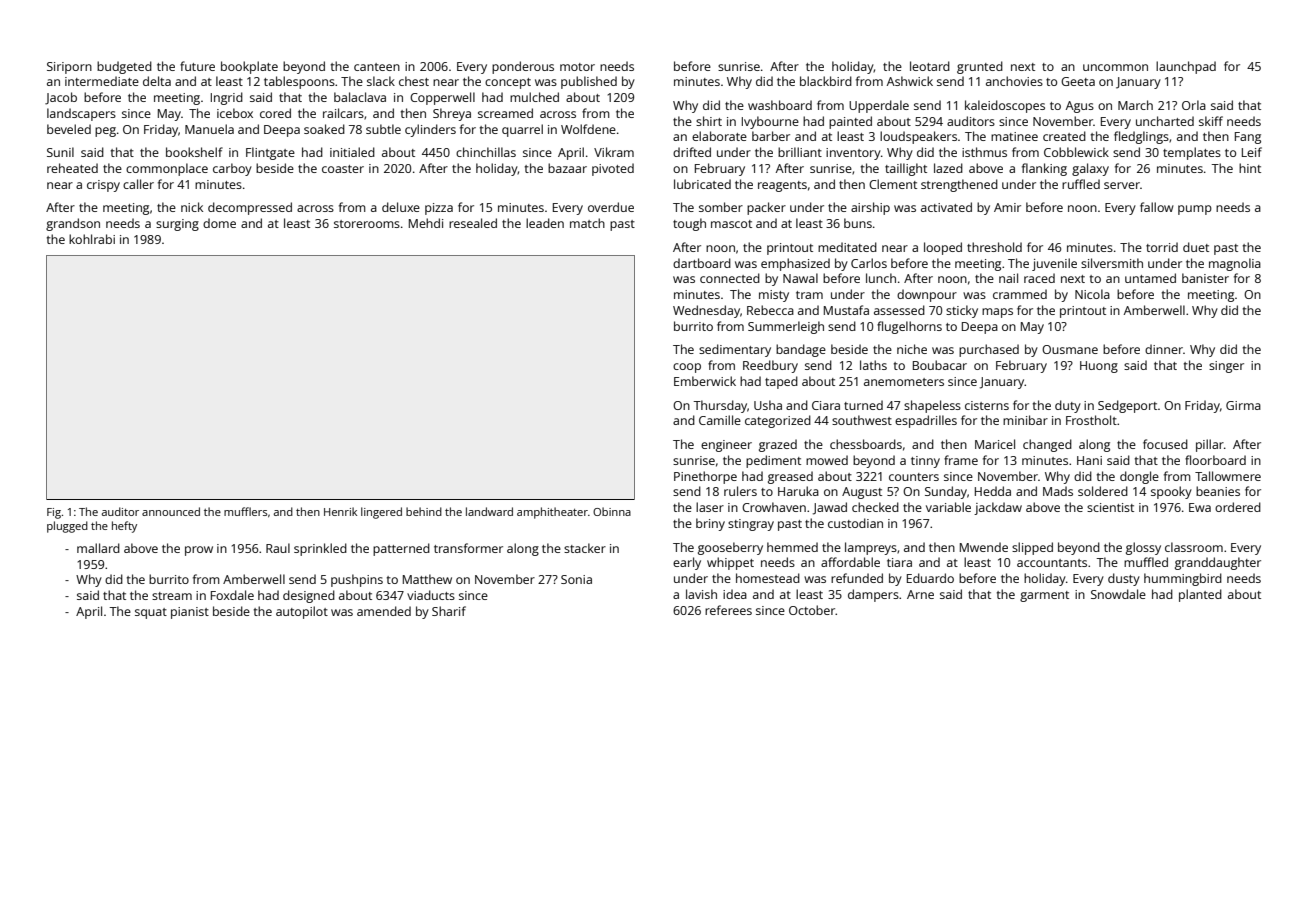 The width and height of the image is (1308, 924). What do you see at coordinates (948, 507) in the image?
I see `variable` at bounding box center [948, 507].
